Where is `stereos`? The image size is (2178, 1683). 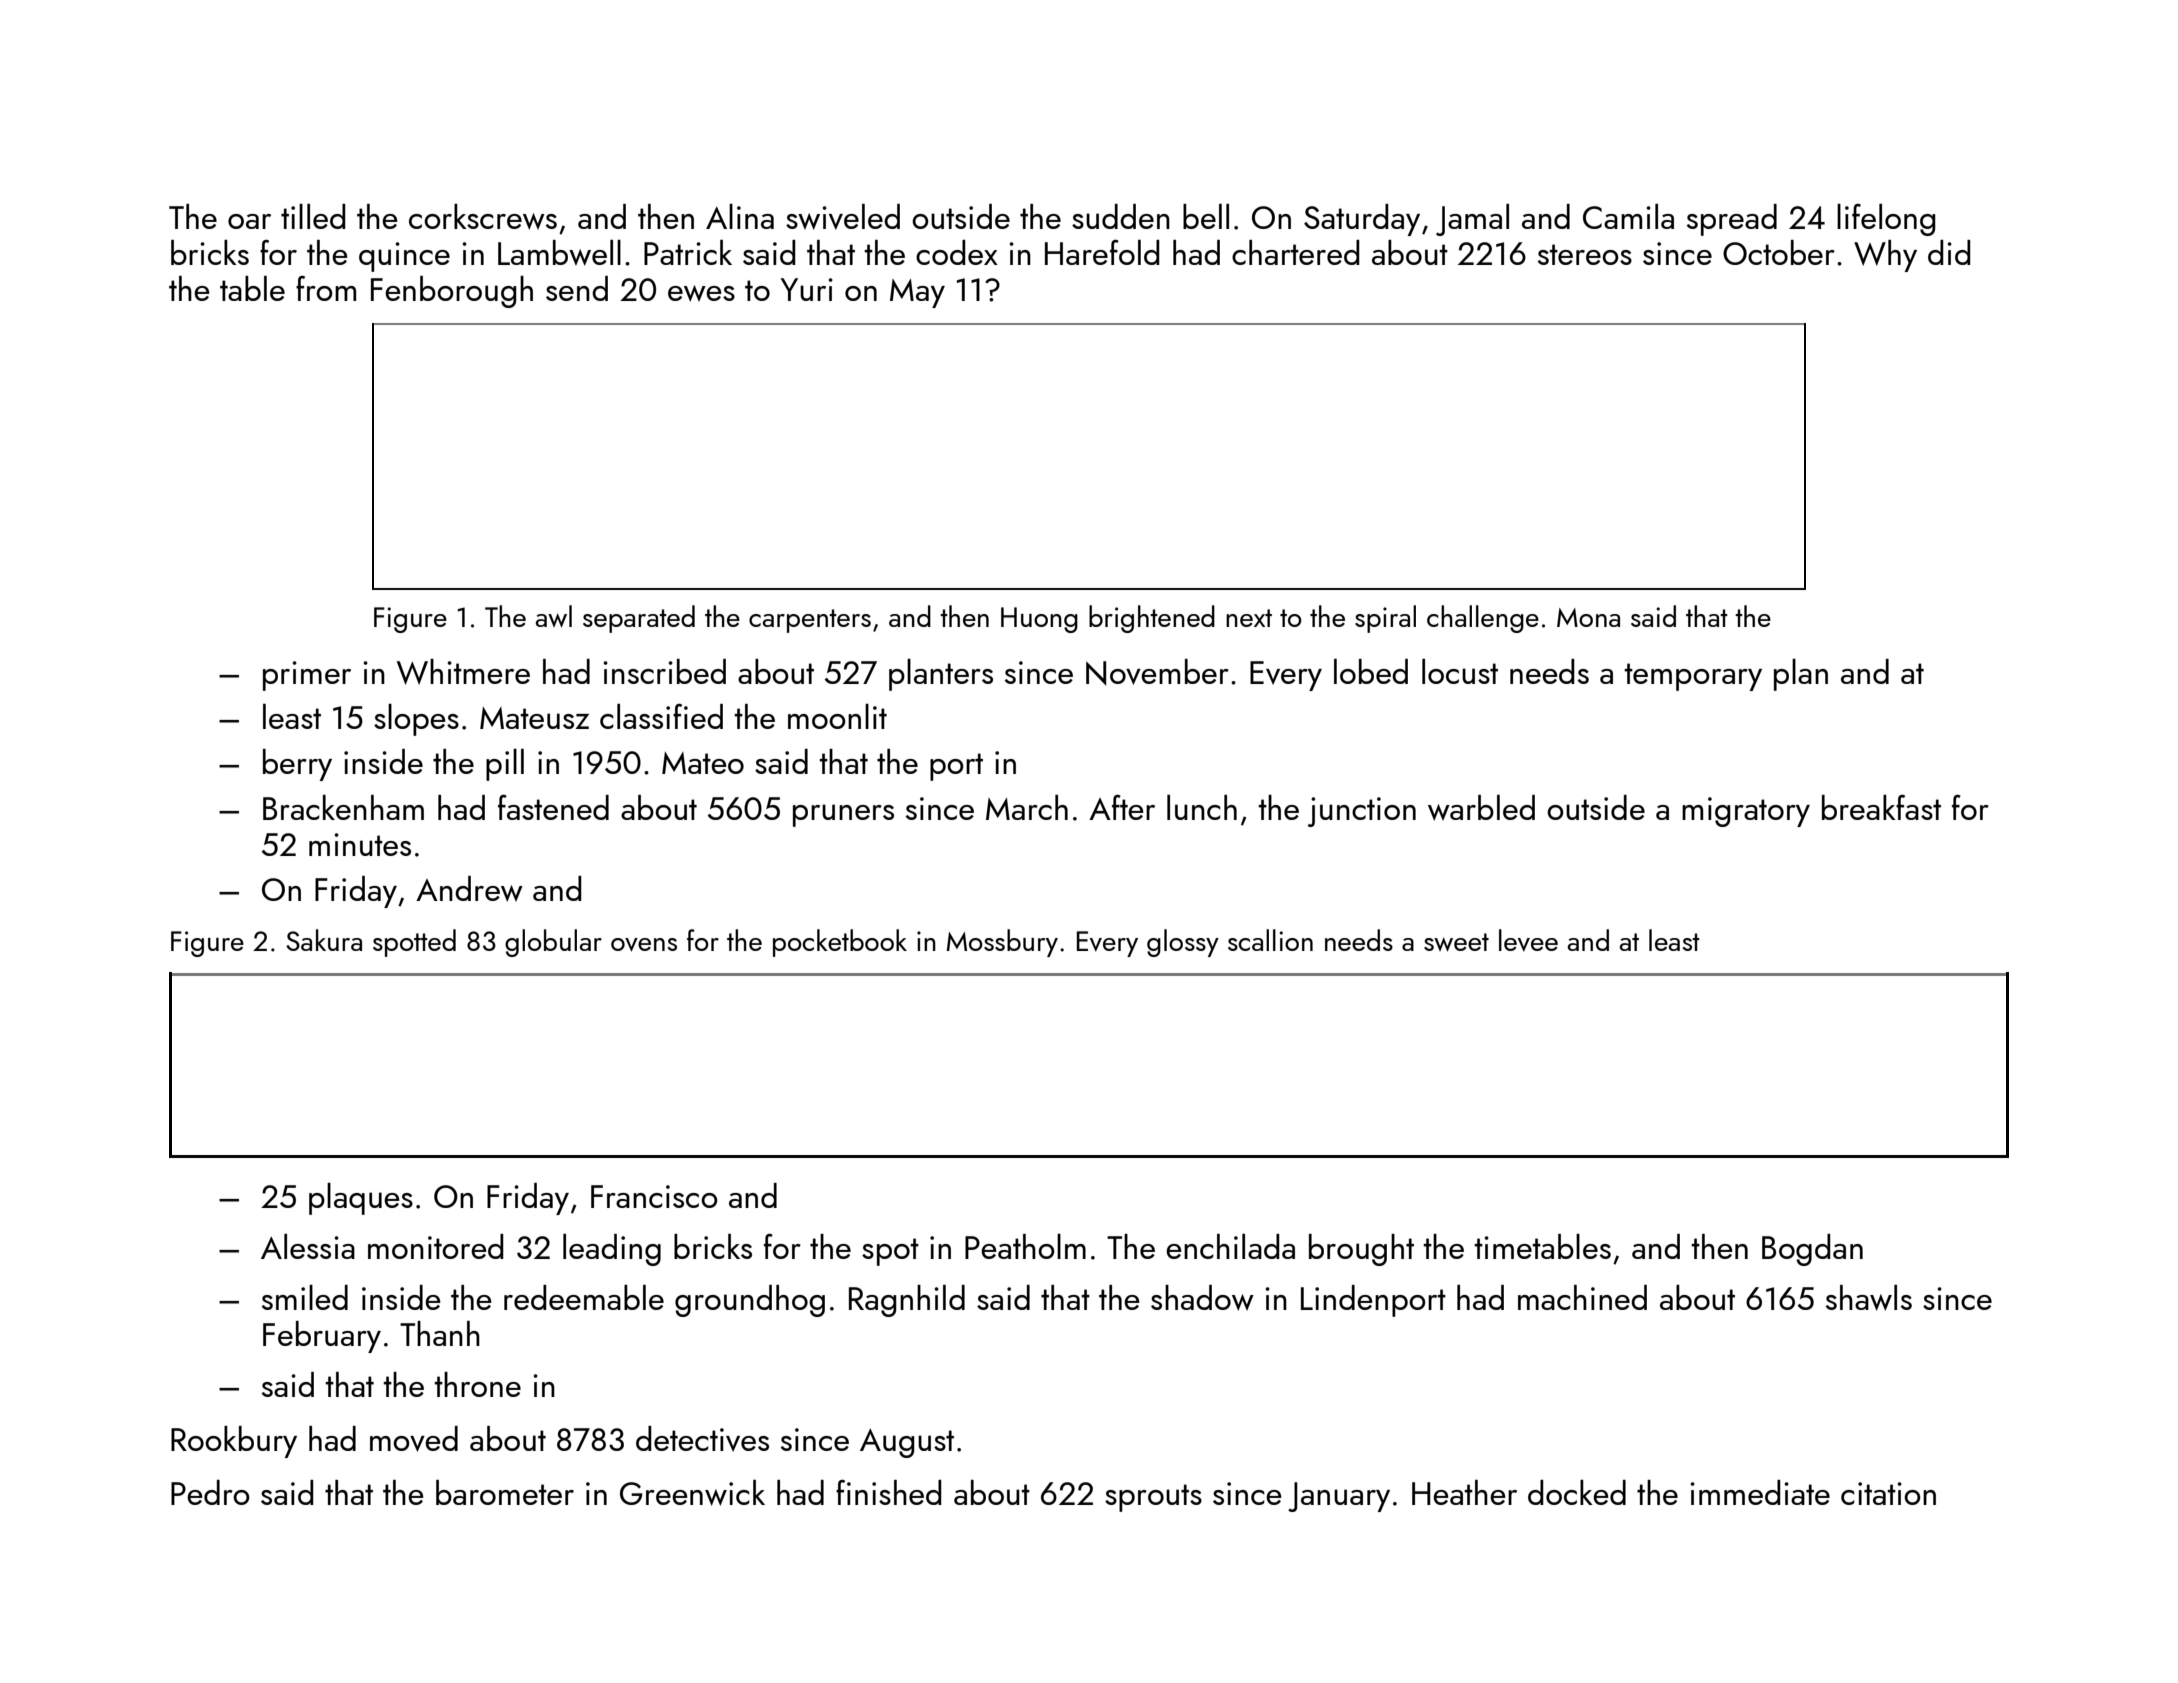
stereos is located at coordinates (1585, 254).
